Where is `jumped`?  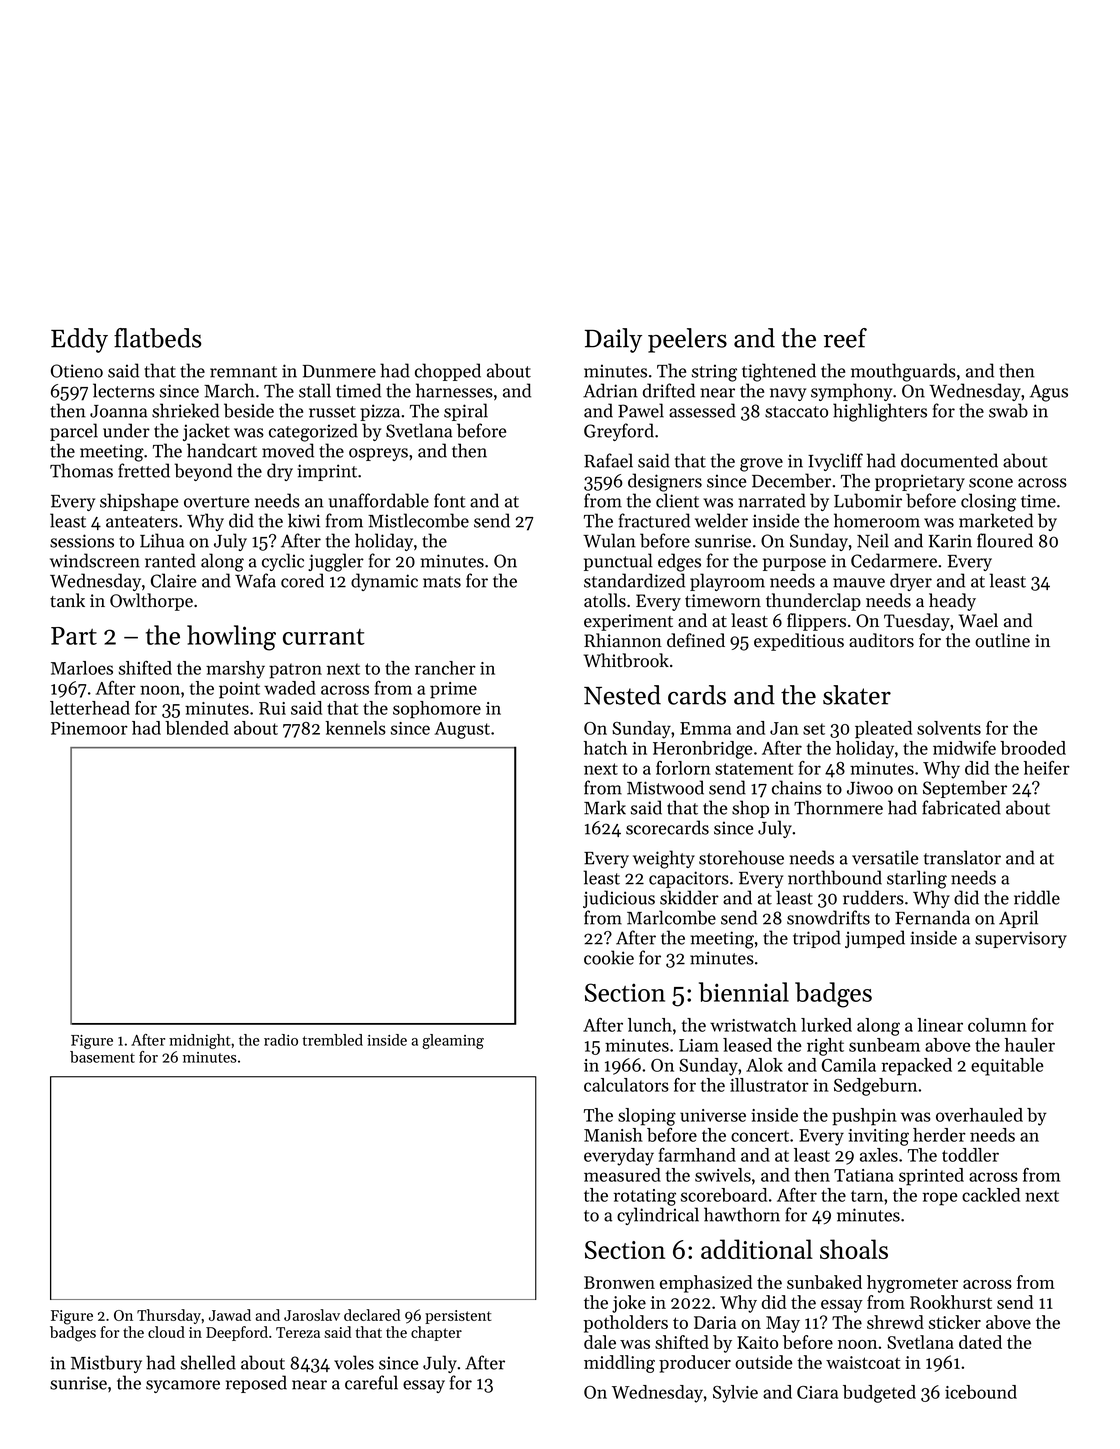
jumped is located at coordinates (875, 939).
